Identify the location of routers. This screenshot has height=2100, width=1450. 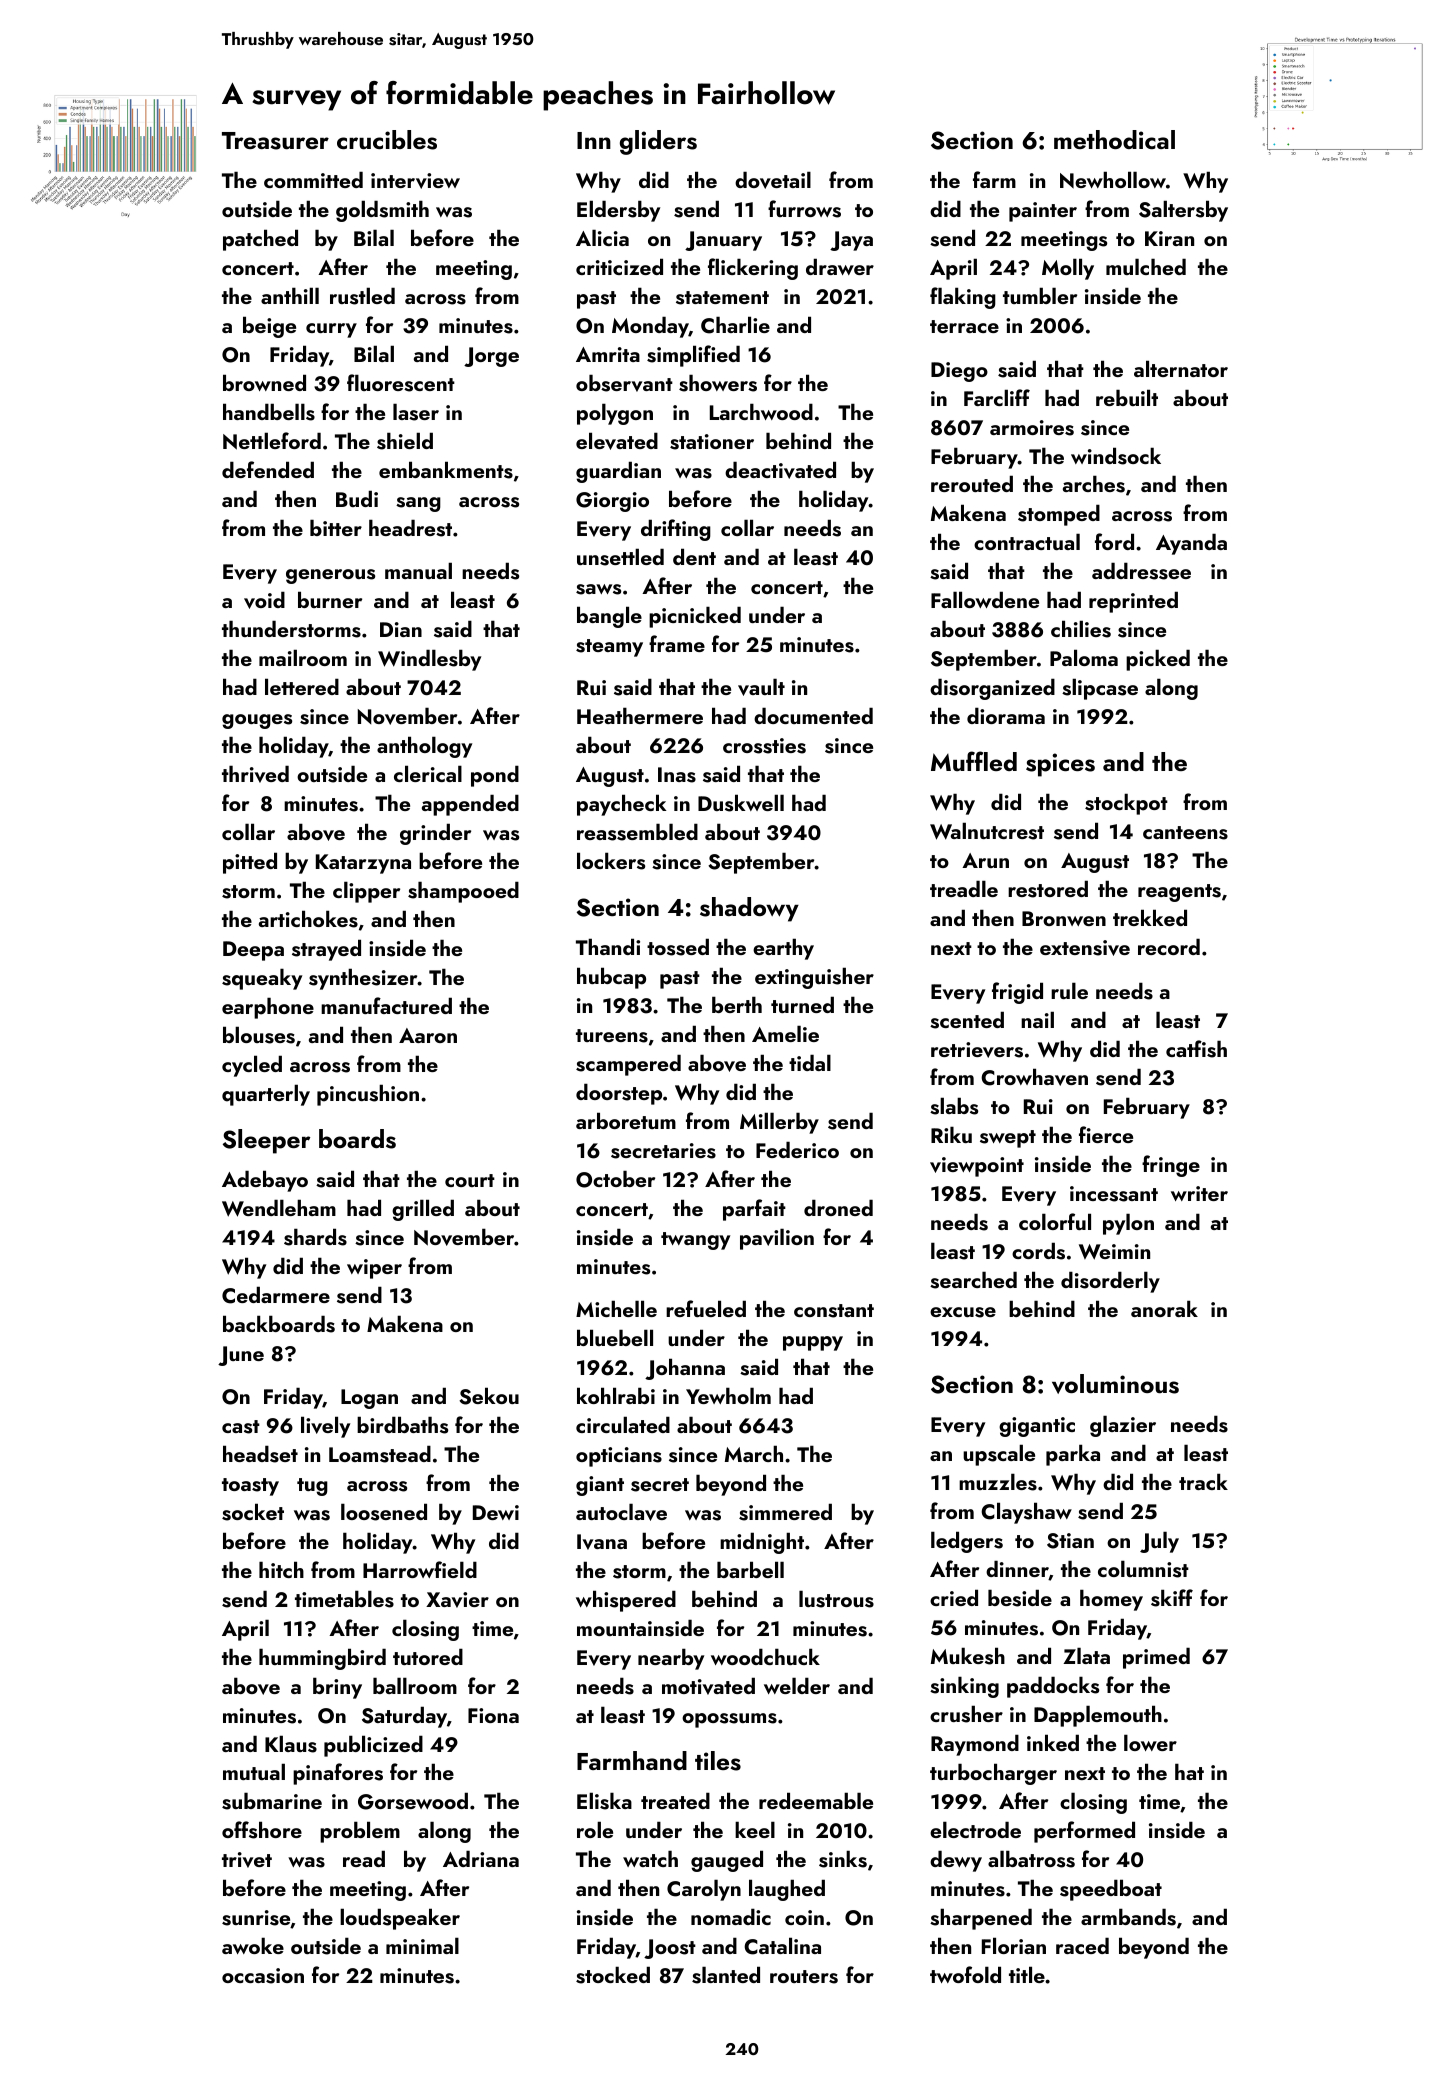
(804, 1977).
